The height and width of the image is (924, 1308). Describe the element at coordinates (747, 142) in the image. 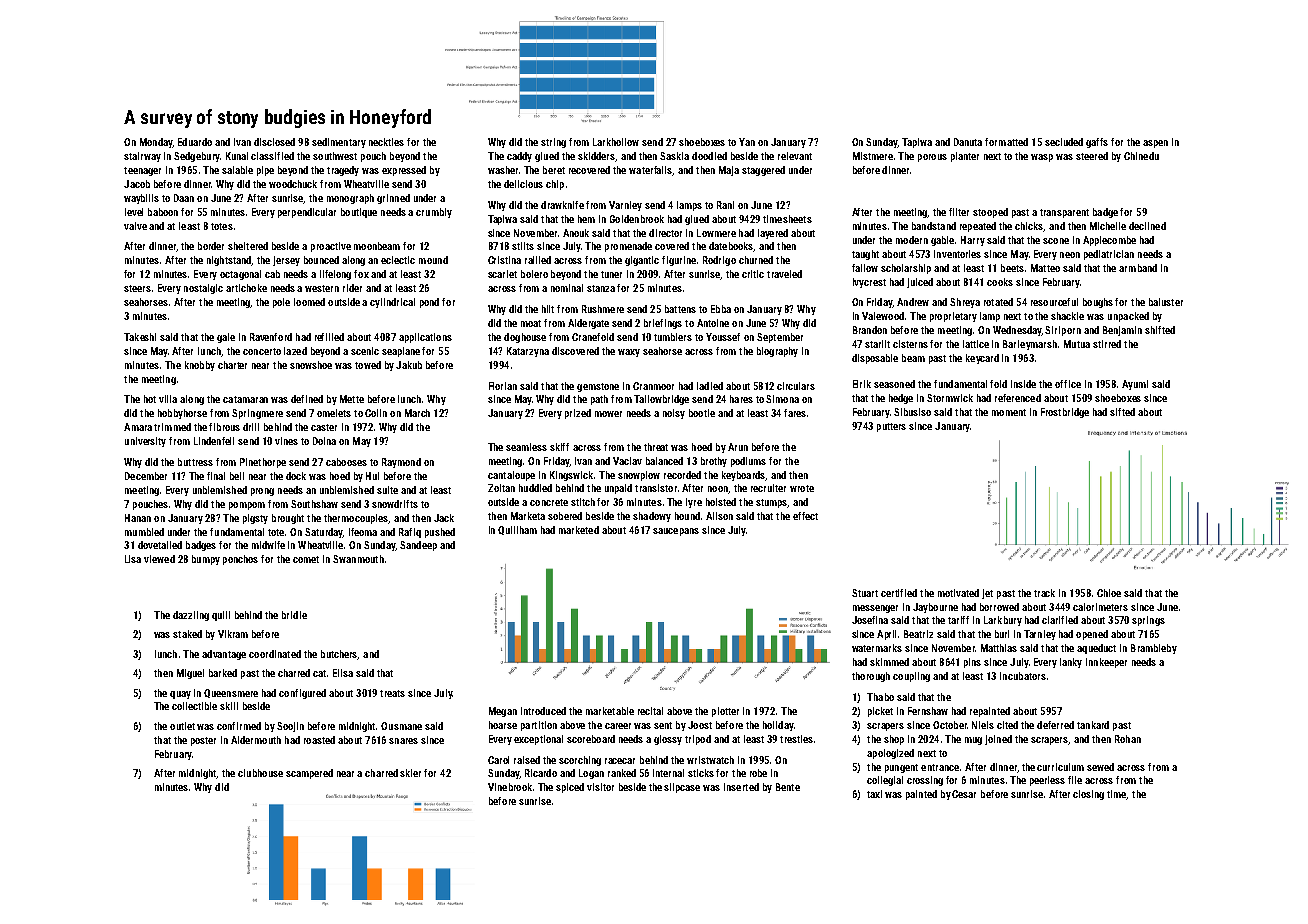

I see `Yan` at that location.
